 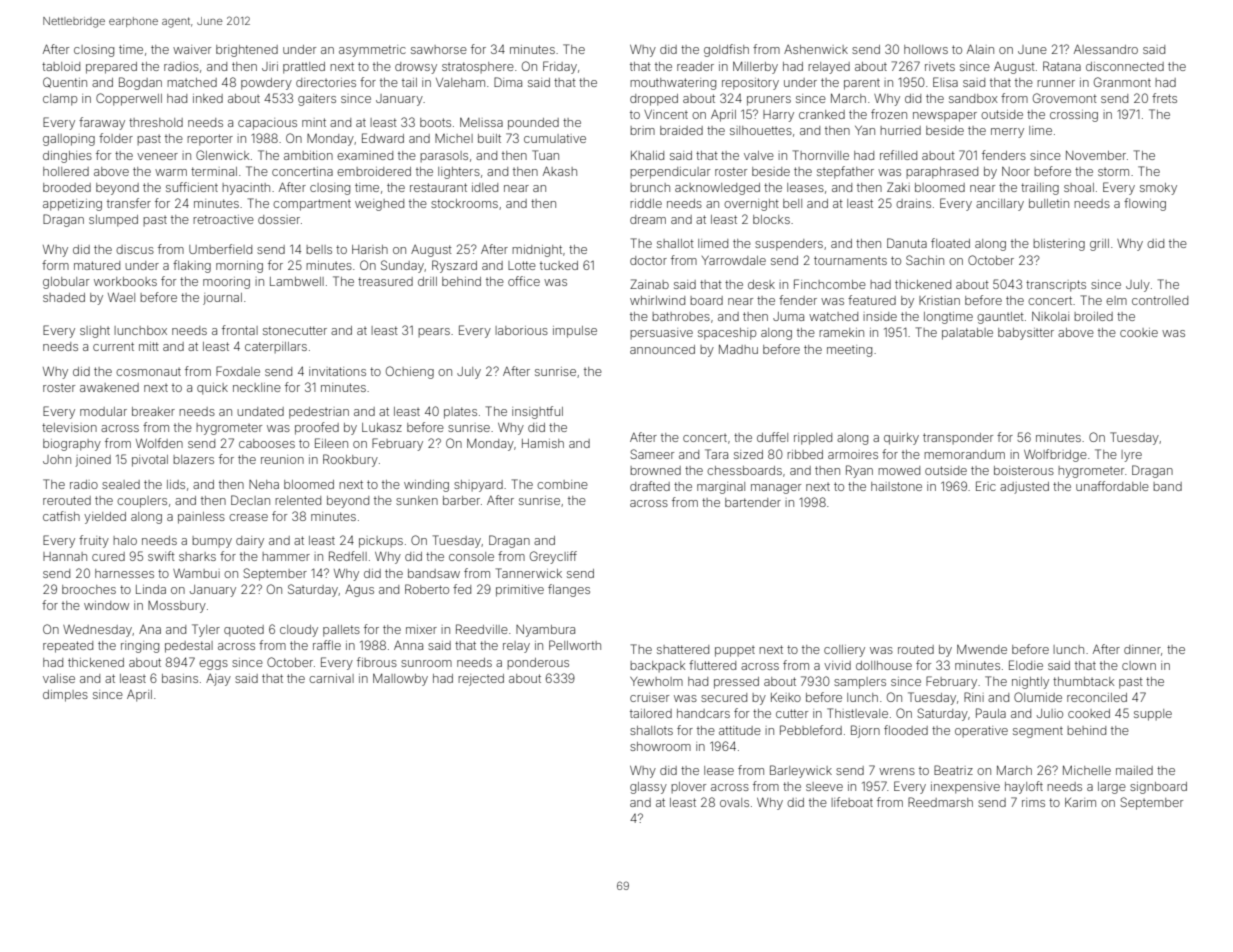 What do you see at coordinates (1139, 332) in the screenshot?
I see `cookie` at bounding box center [1139, 332].
